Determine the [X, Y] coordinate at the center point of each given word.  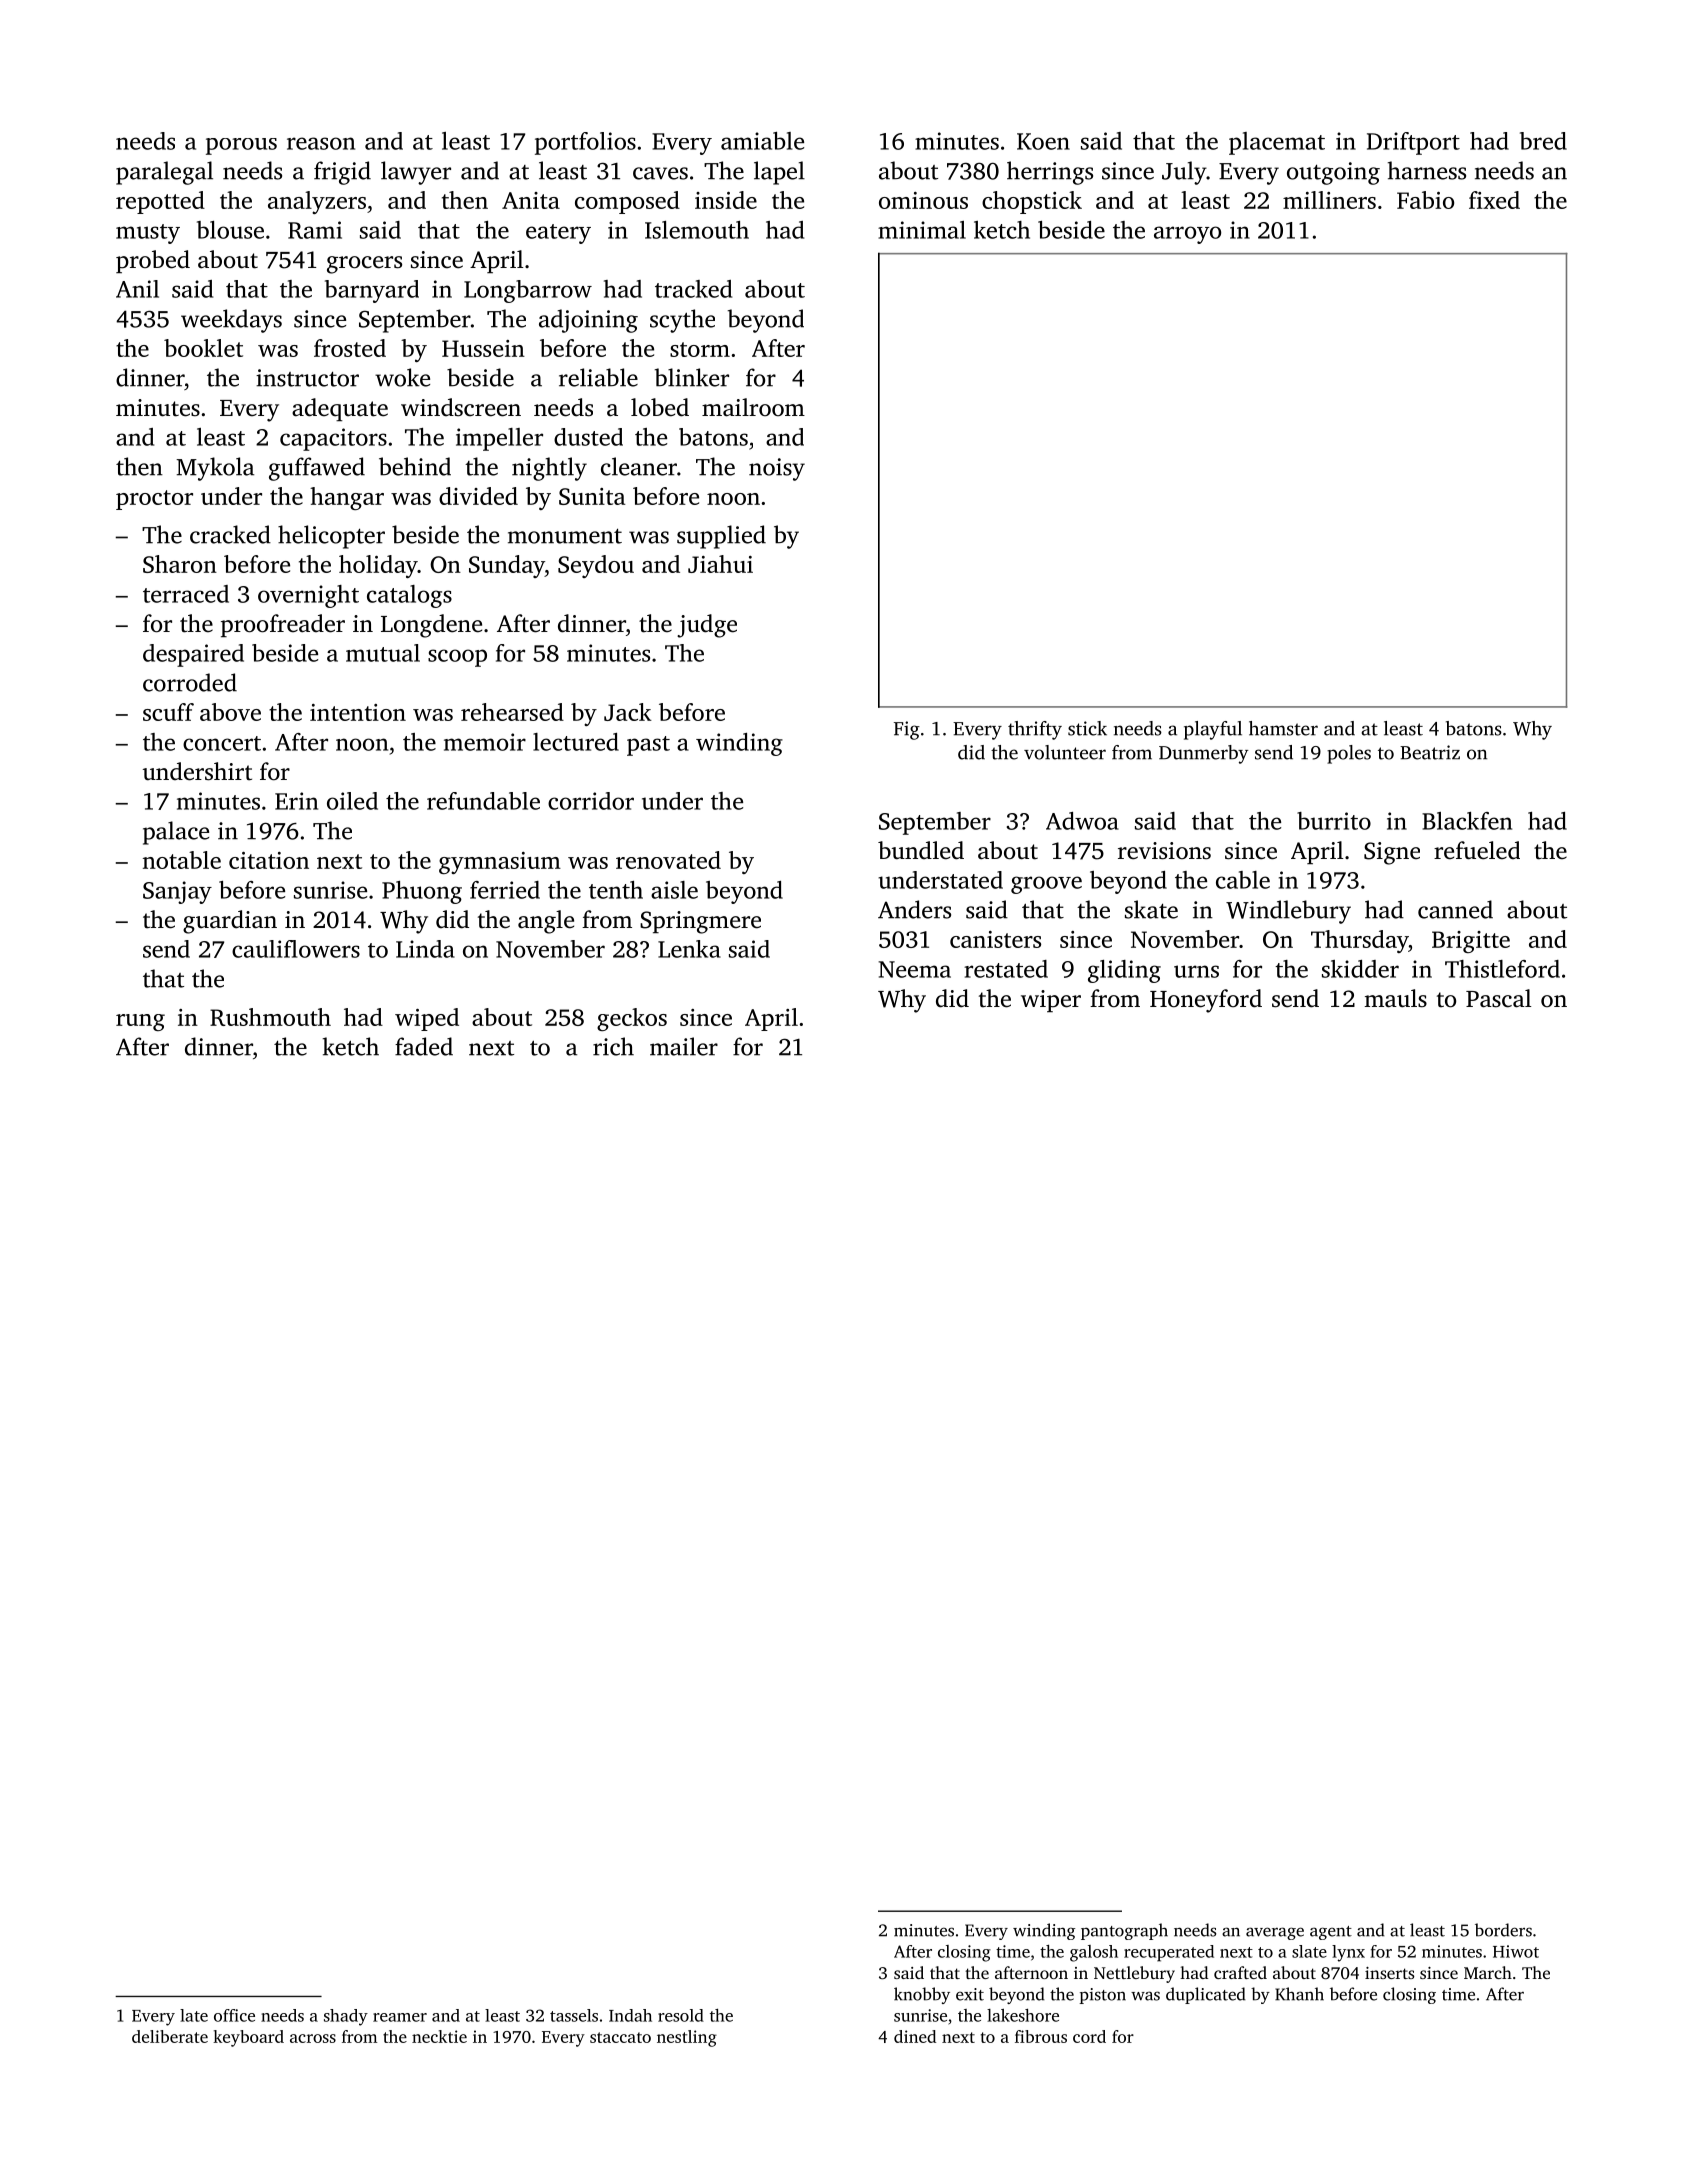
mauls [1395, 998]
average [1275, 1933]
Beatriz [1430, 752]
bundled [921, 850]
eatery [558, 234]
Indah [630, 2015]
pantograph [1124, 1931]
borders [1503, 1930]
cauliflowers [296, 949]
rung [140, 1022]
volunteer [1065, 752]
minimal [922, 230]
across [313, 2038]
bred [1543, 141]
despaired [193, 655]
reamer [400, 2017]
